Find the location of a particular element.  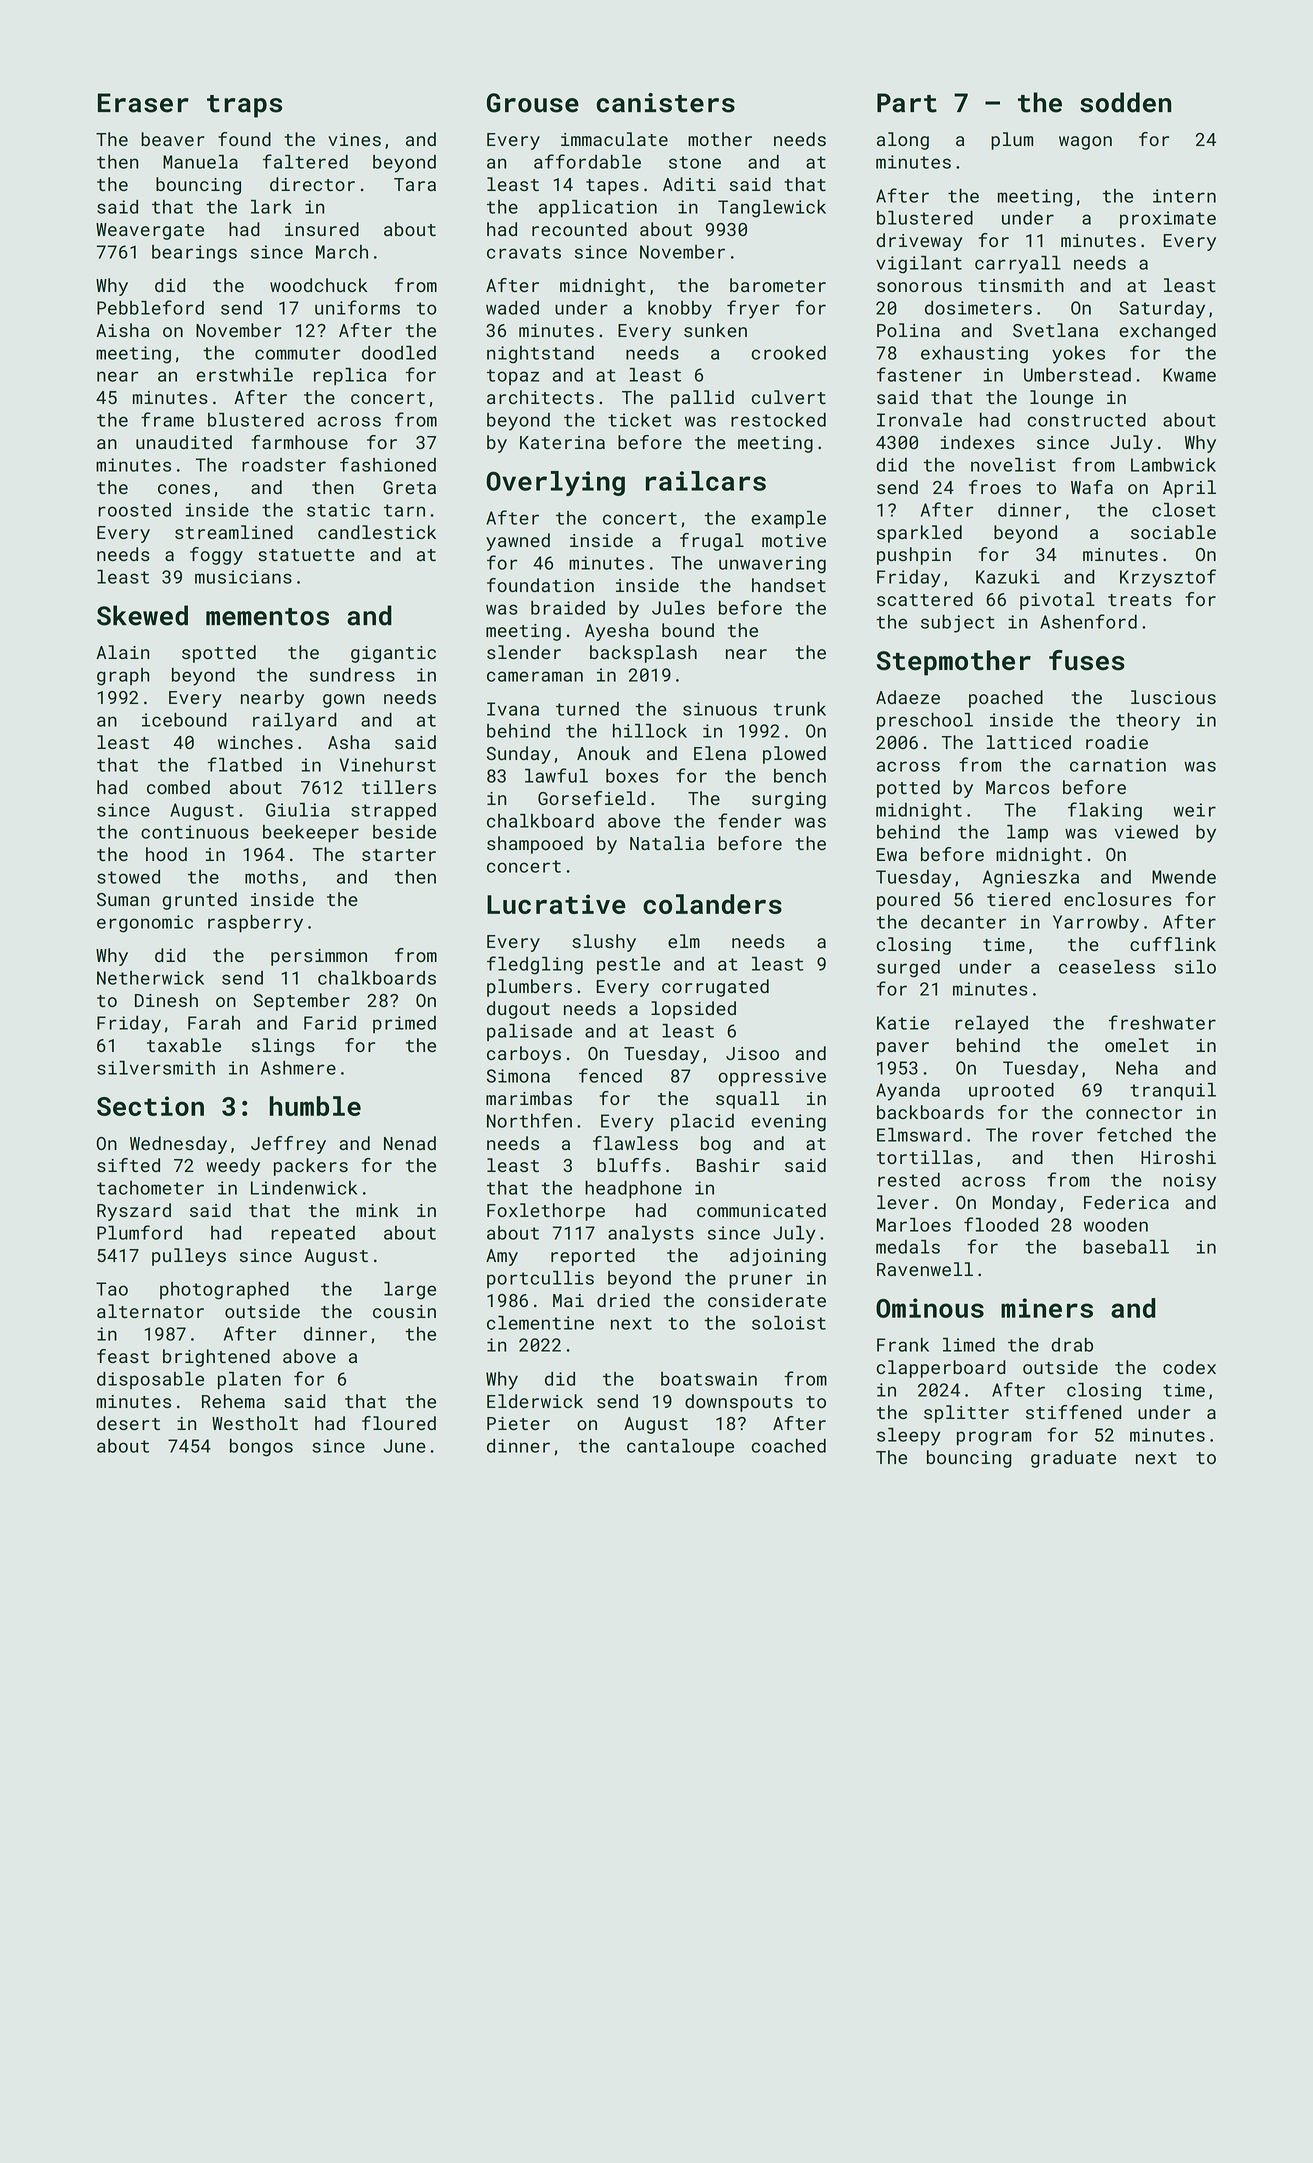

stowed is located at coordinates (128, 877).
